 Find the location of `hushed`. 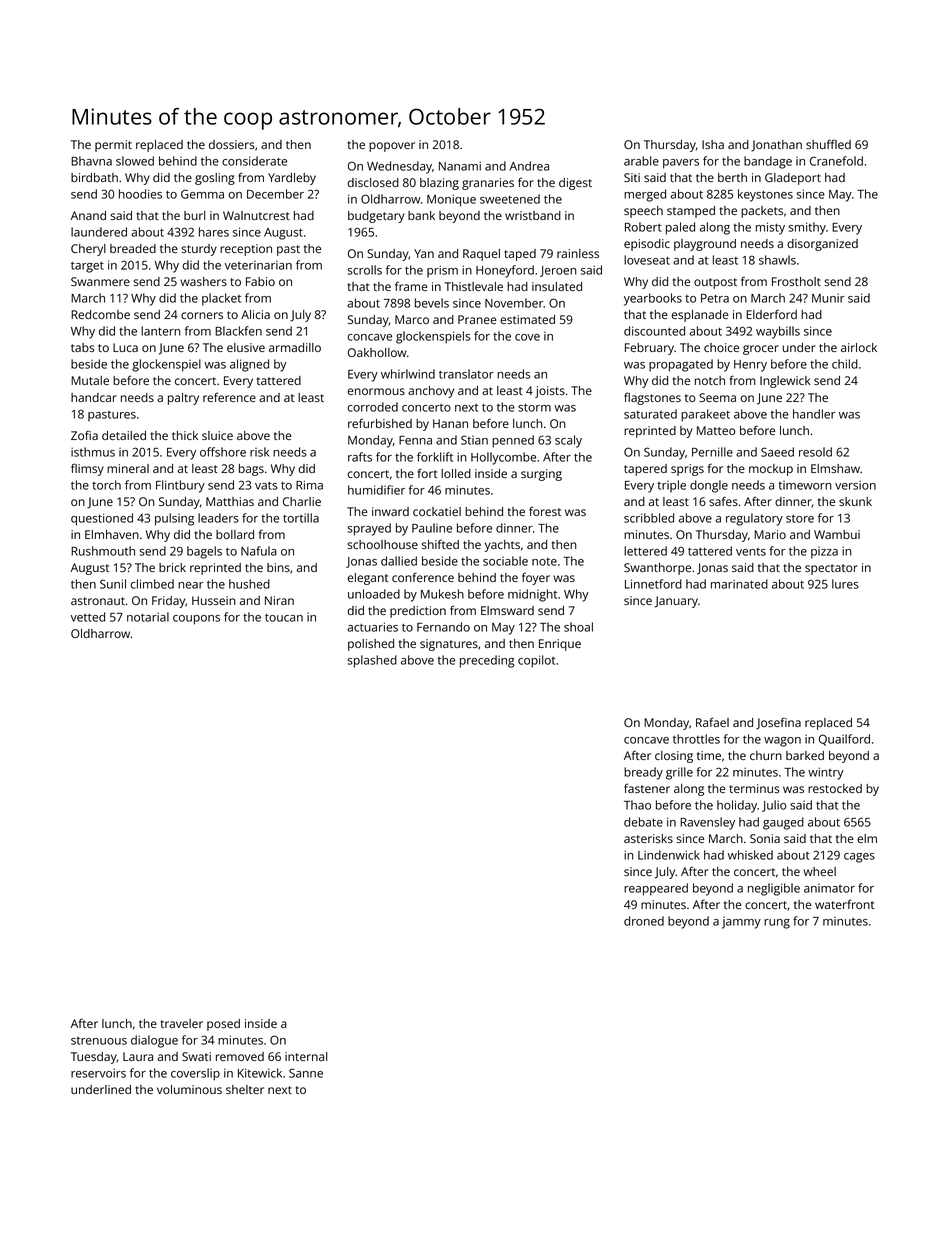

hushed is located at coordinates (249, 584).
